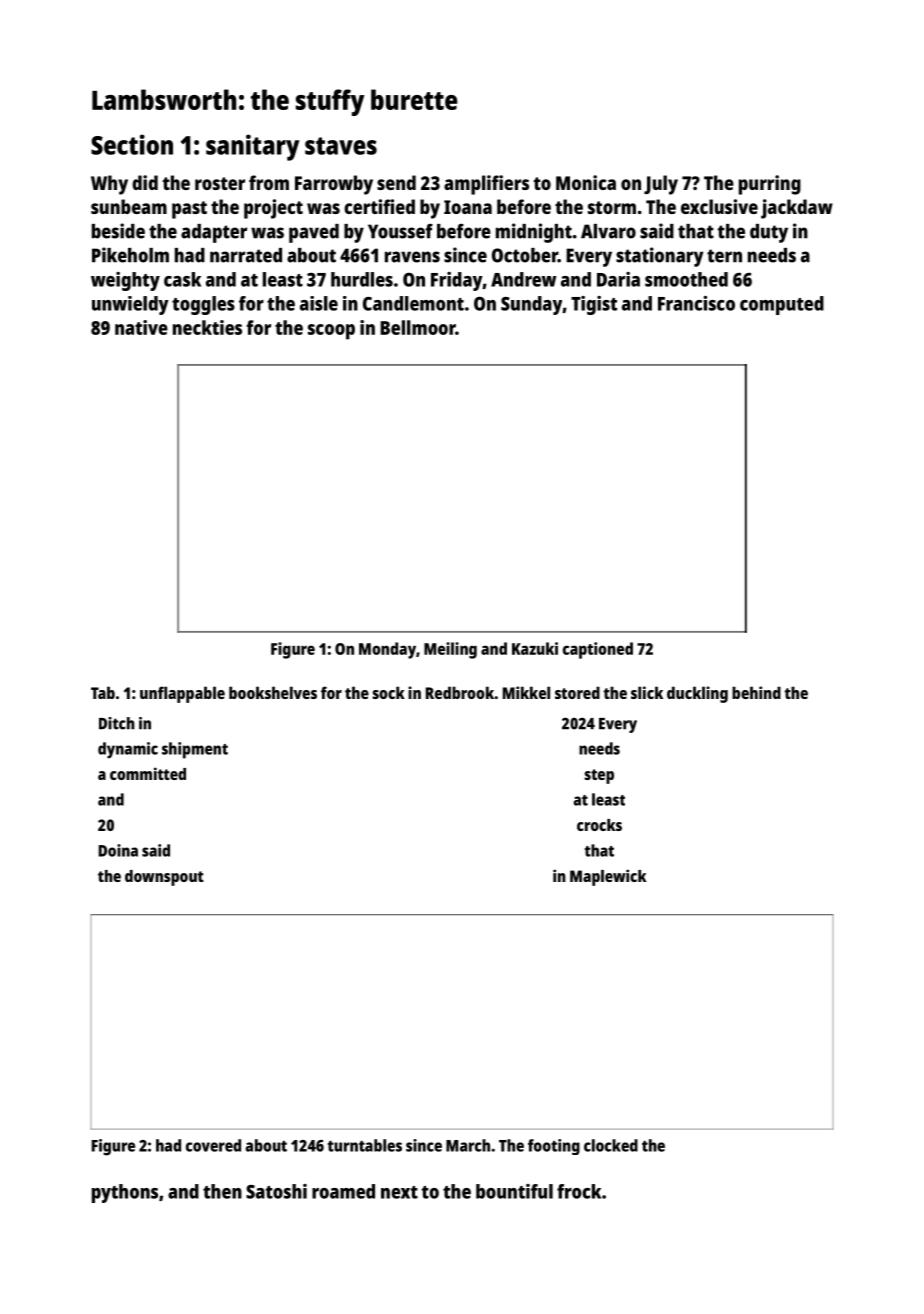 This document has height=1314, width=924. Describe the element at coordinates (608, 877) in the document. I see `Maplewick` at that location.
